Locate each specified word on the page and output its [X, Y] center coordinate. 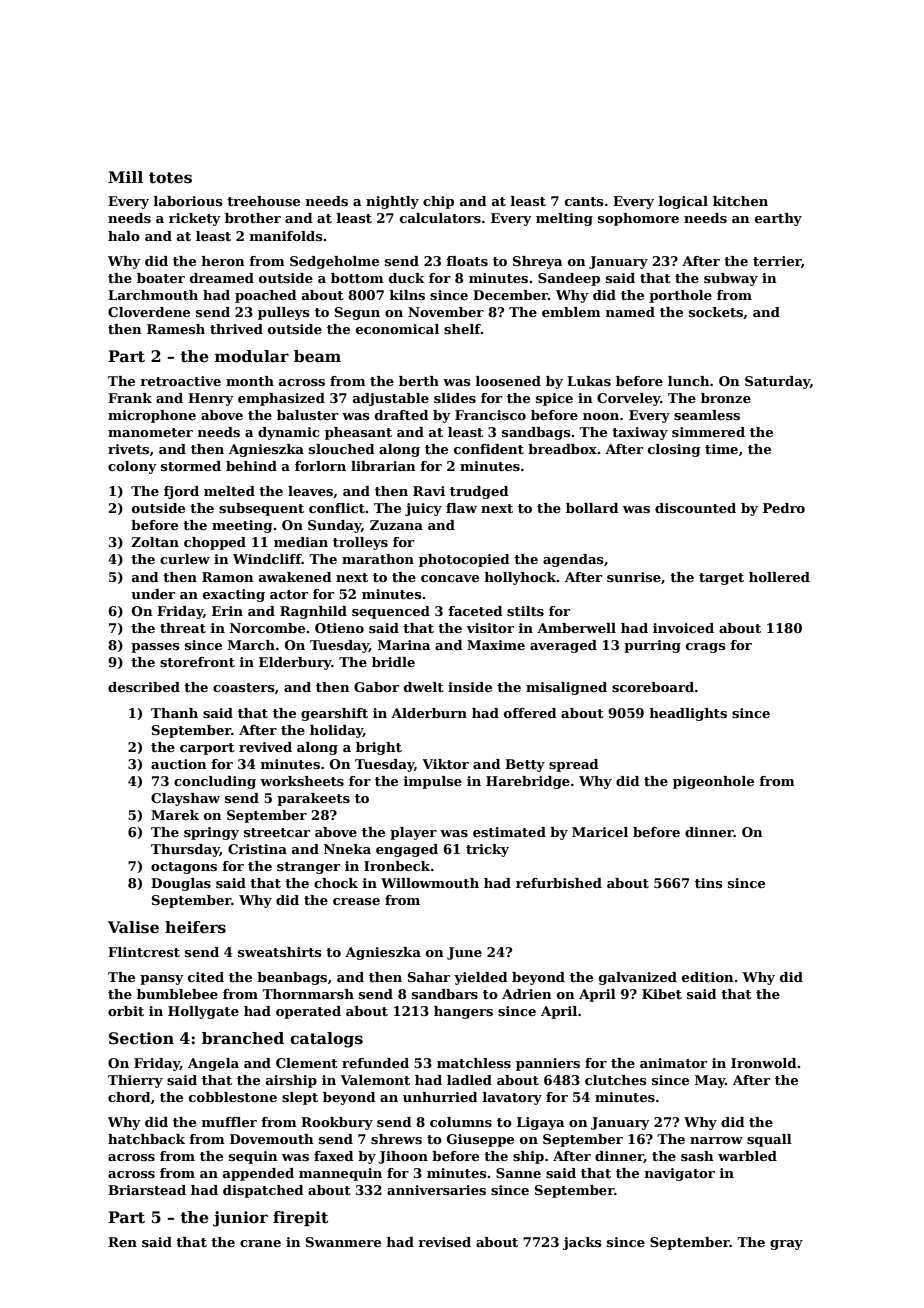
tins [709, 883]
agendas [573, 560]
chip [438, 202]
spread [574, 765]
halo [124, 236]
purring [652, 646]
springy [211, 833]
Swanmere [343, 1242]
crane [260, 1243]
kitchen [740, 201]
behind [251, 466]
